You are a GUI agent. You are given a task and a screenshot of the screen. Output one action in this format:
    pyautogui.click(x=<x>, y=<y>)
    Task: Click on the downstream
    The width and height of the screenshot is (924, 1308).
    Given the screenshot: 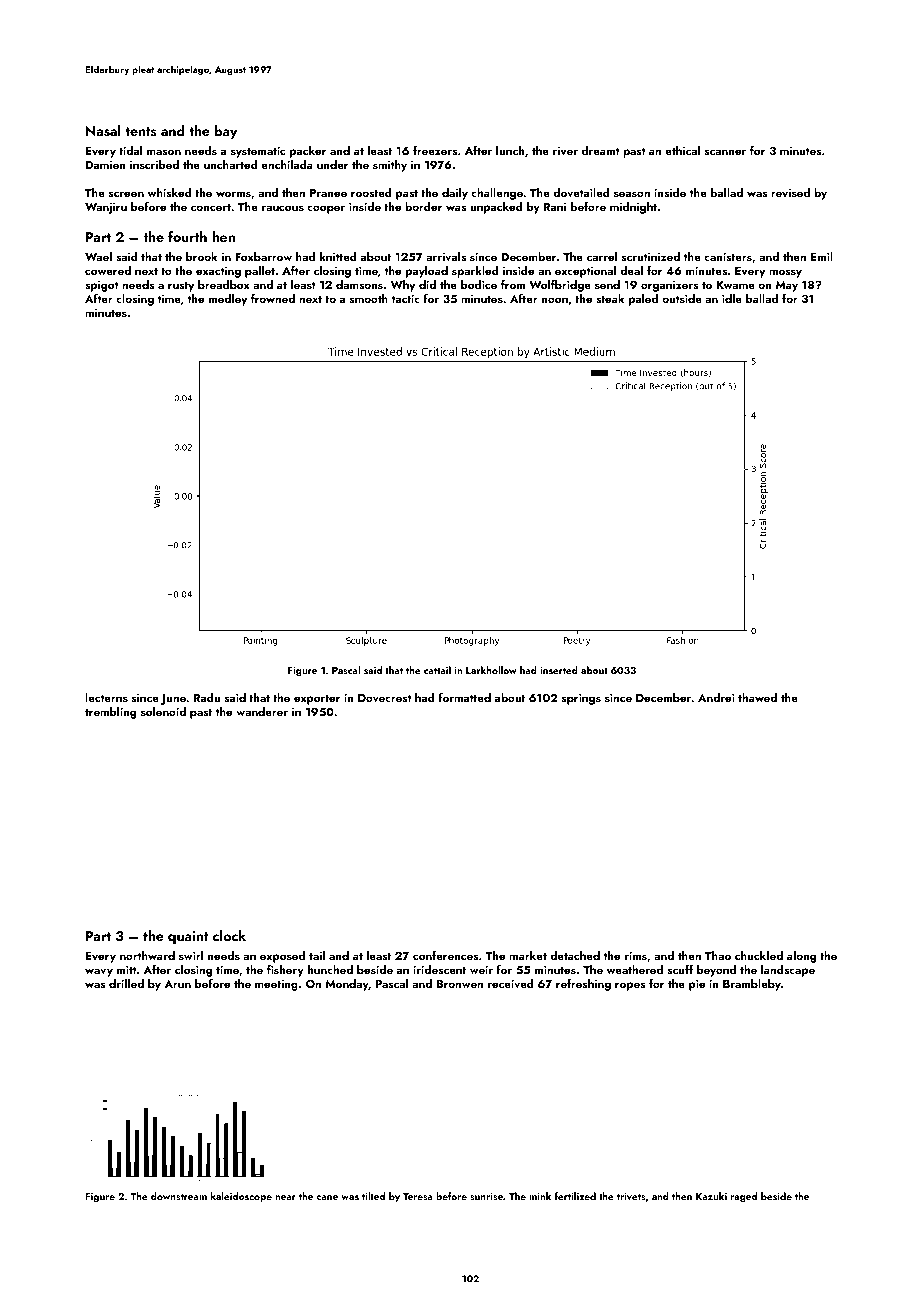 What is the action you would take?
    pyautogui.click(x=179, y=1196)
